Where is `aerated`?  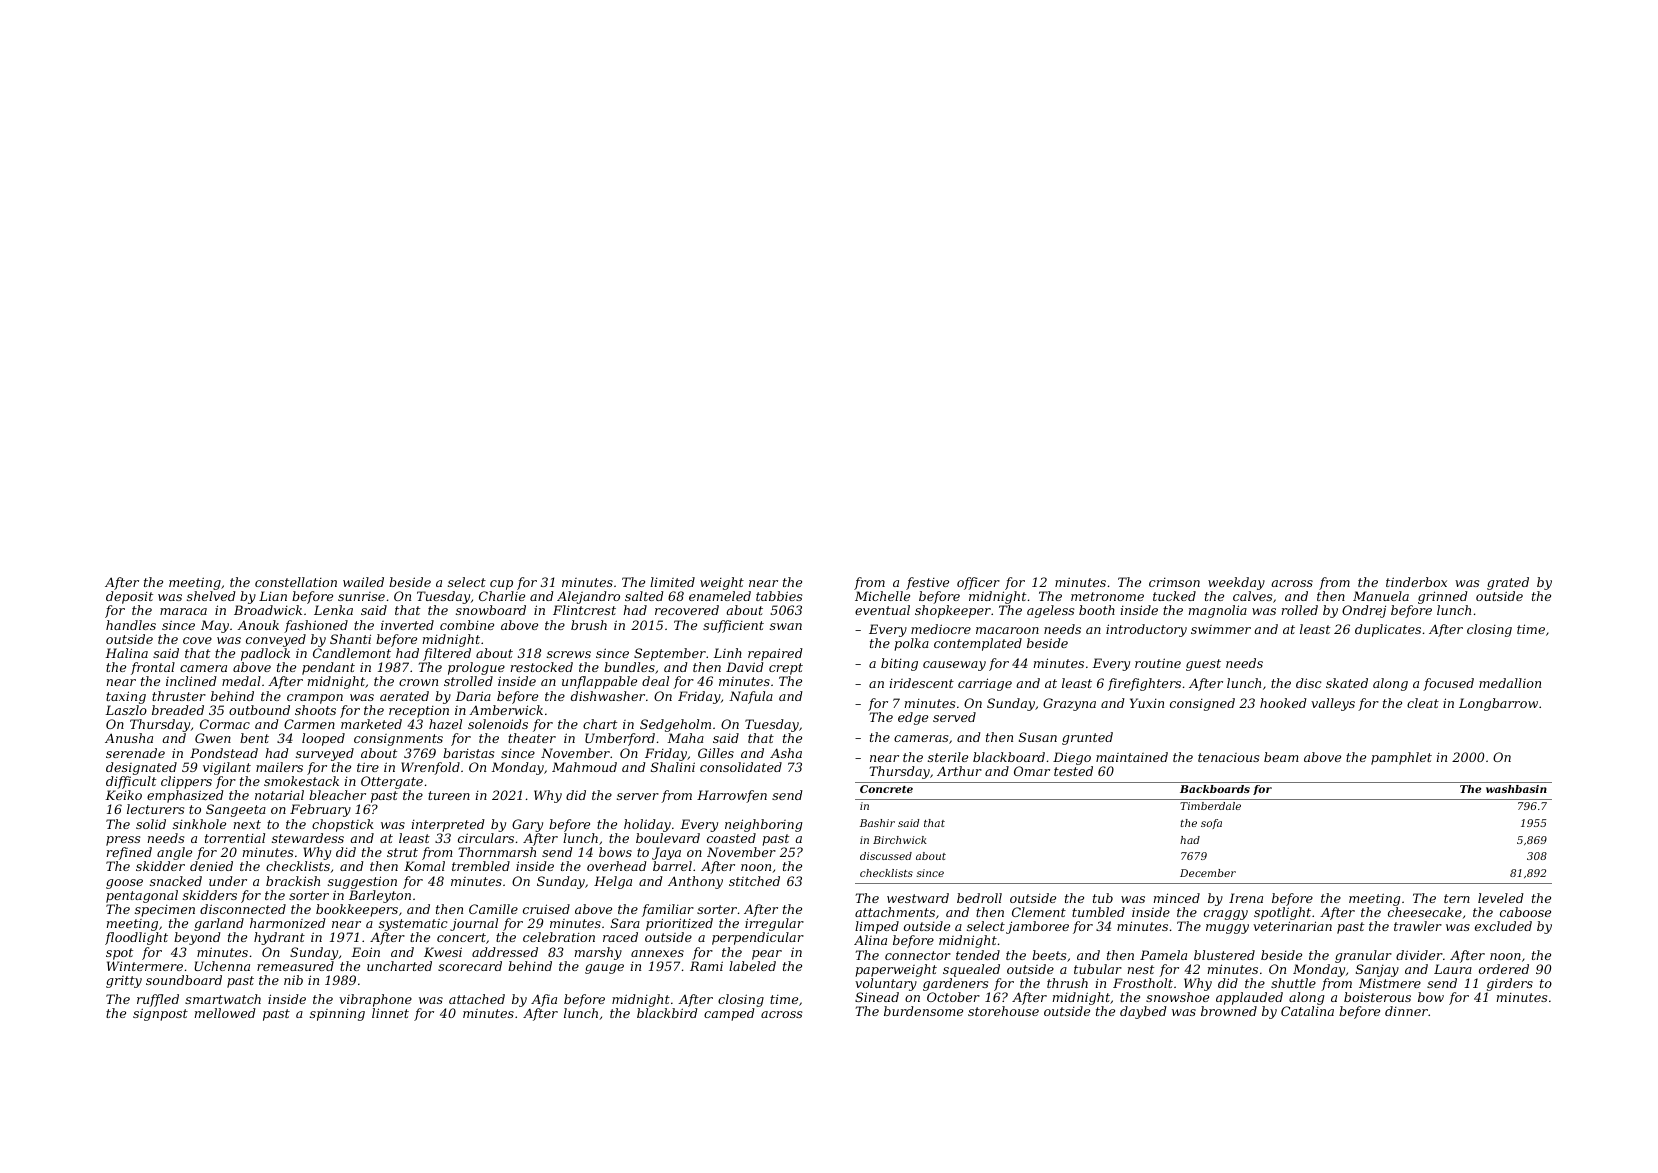
aerated is located at coordinates (404, 696).
